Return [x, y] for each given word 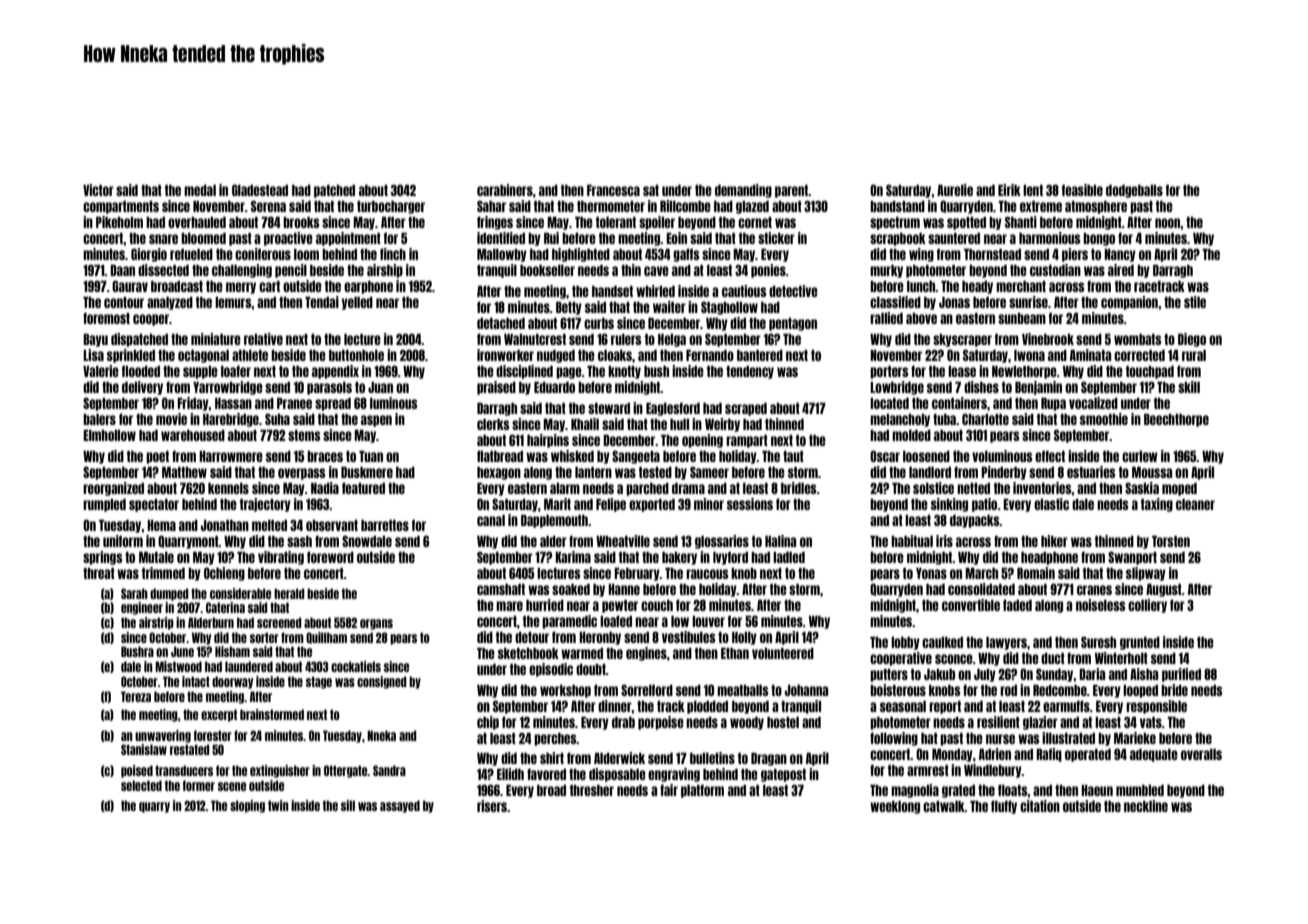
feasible [1082, 190]
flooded [141, 371]
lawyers [1006, 643]
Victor [98, 190]
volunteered [783, 653]
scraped [746, 409]
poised [137, 771]
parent [792, 191]
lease [962, 371]
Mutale [156, 557]
